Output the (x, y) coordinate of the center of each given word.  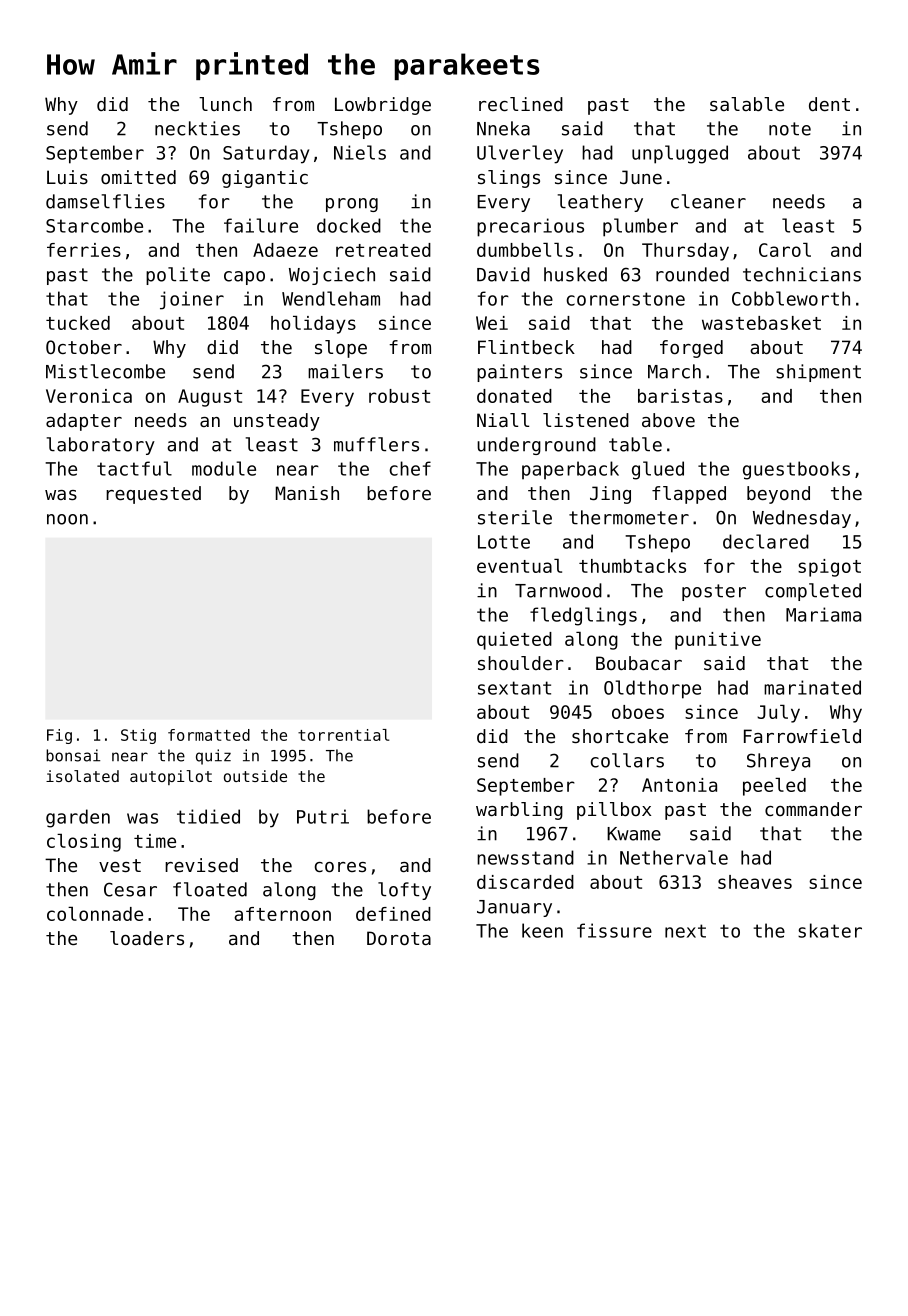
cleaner (708, 201)
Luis (67, 177)
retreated (383, 250)
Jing (610, 495)
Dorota (399, 938)
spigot (829, 568)
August (210, 398)
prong (352, 205)
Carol (785, 250)
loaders (147, 938)
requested (153, 495)
